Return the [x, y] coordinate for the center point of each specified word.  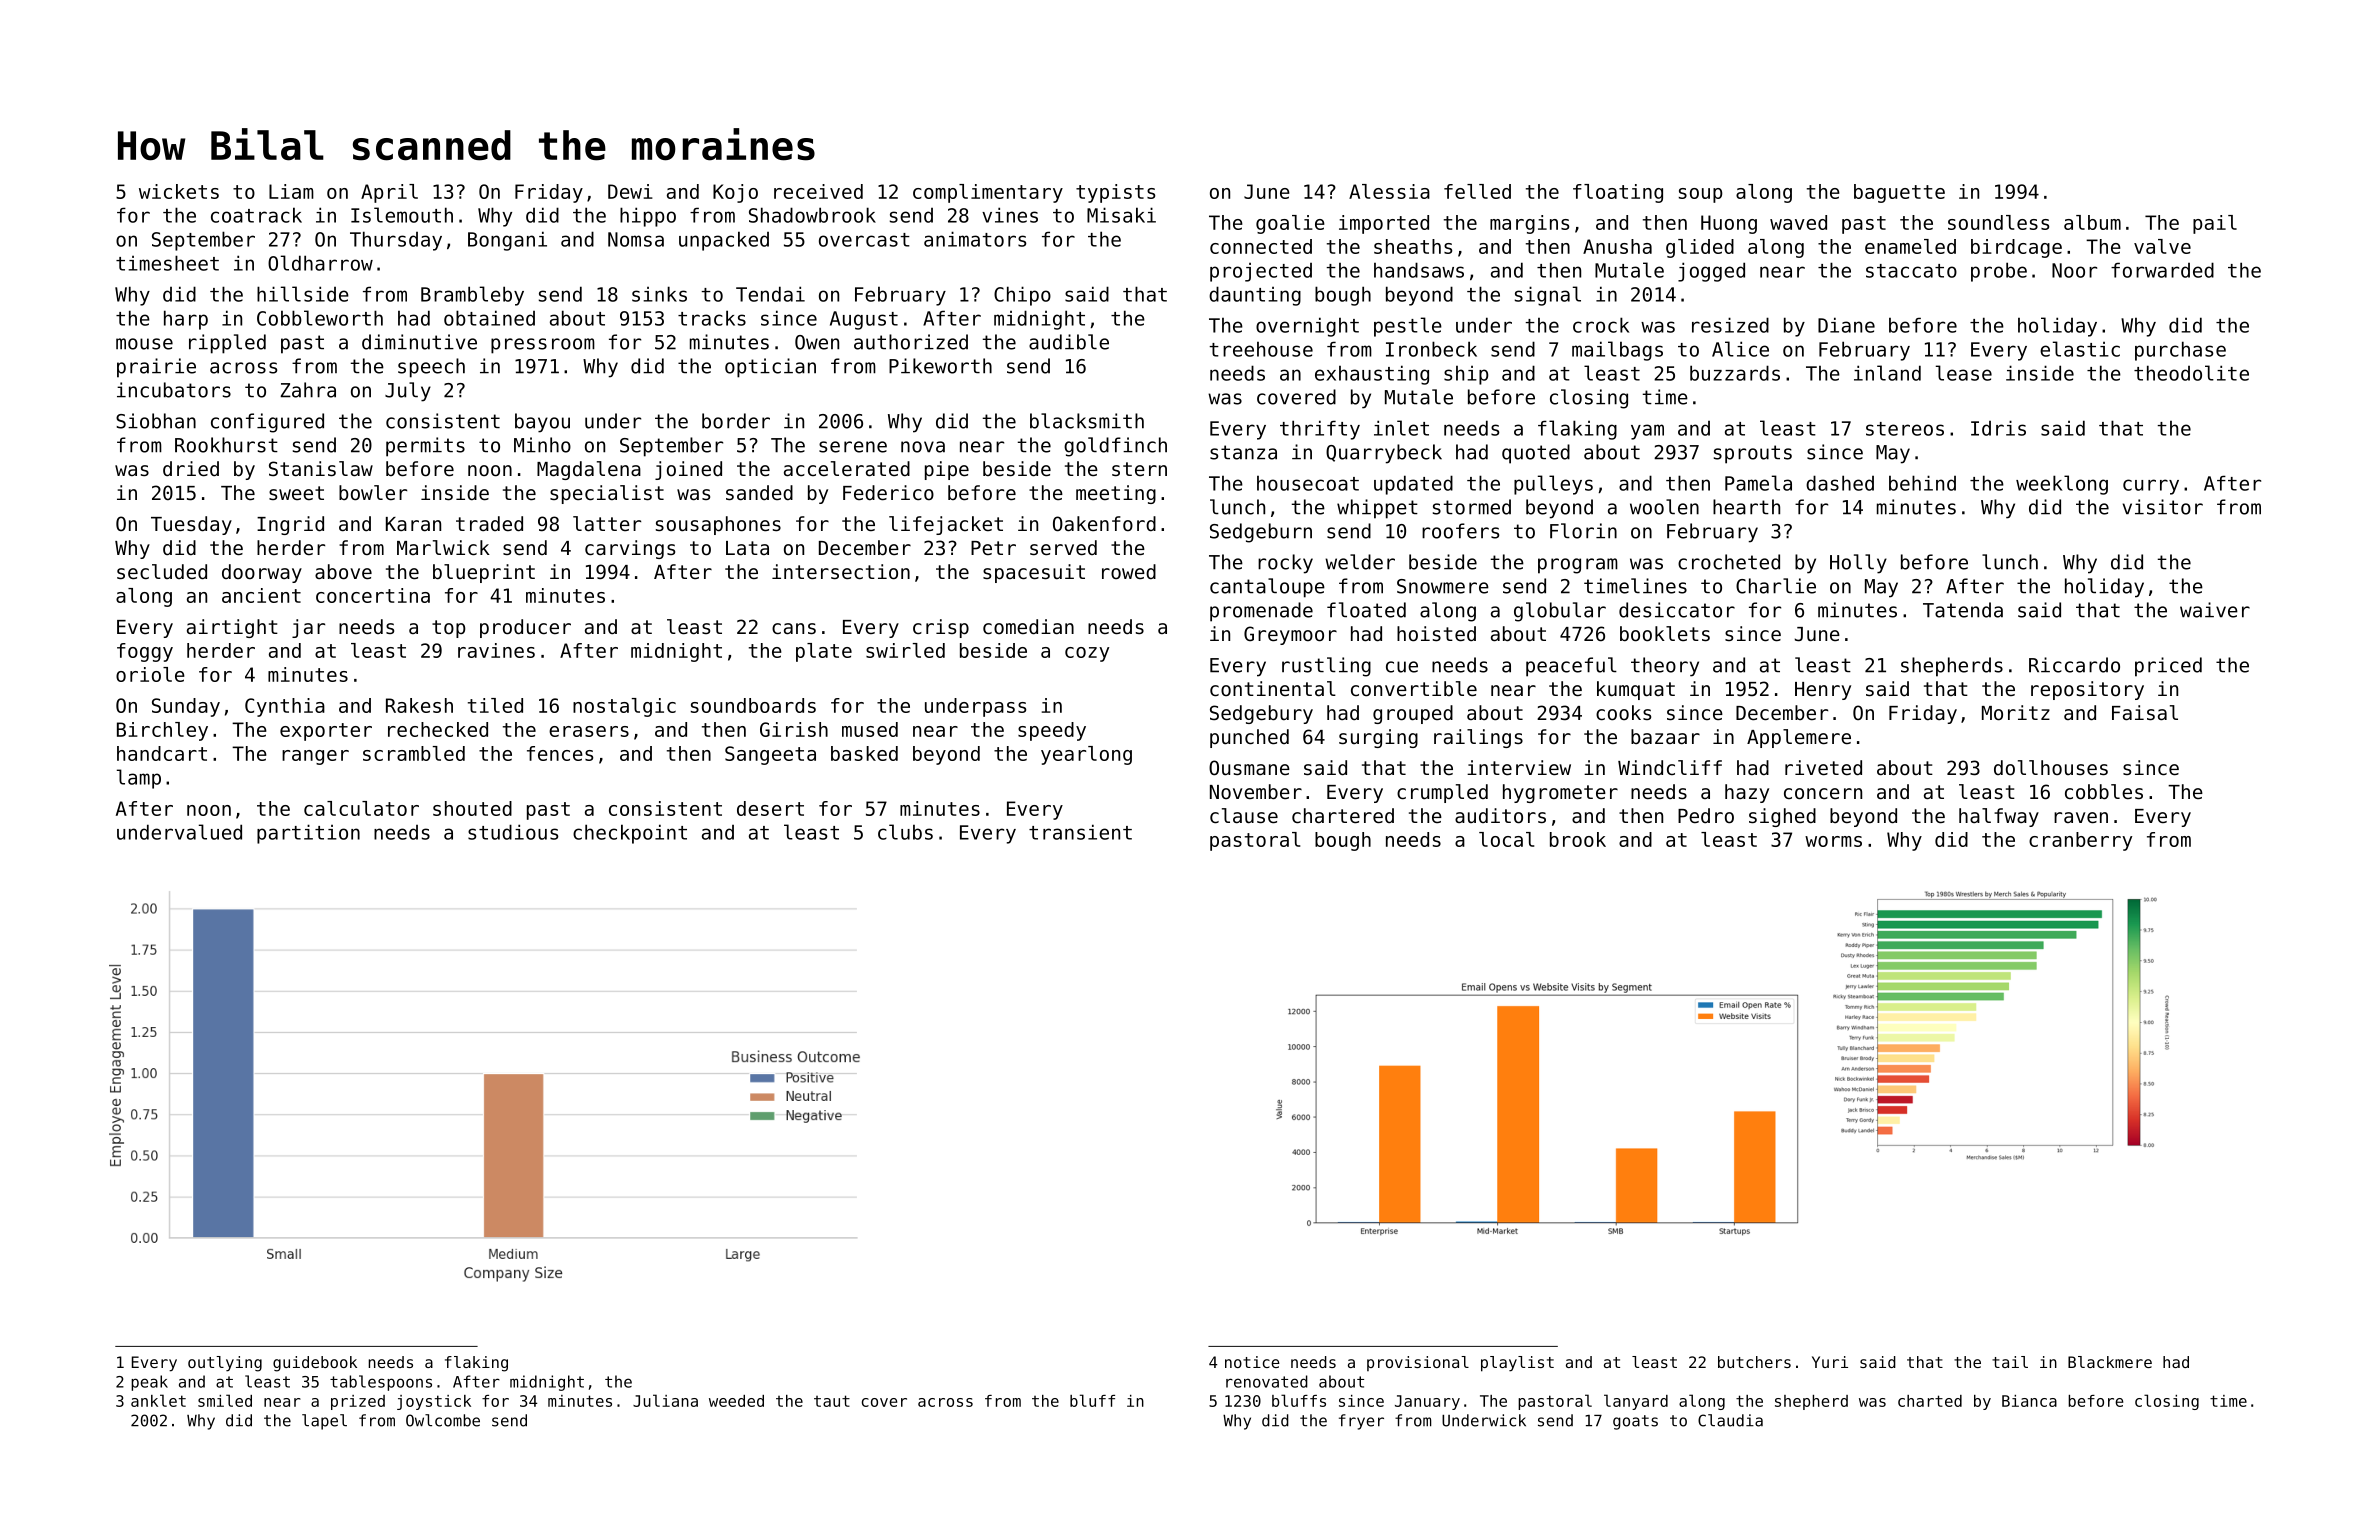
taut [832, 1401]
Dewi [630, 191]
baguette [1899, 193]
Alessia [1389, 191]
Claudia [1730, 1420]
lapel [324, 1422]
